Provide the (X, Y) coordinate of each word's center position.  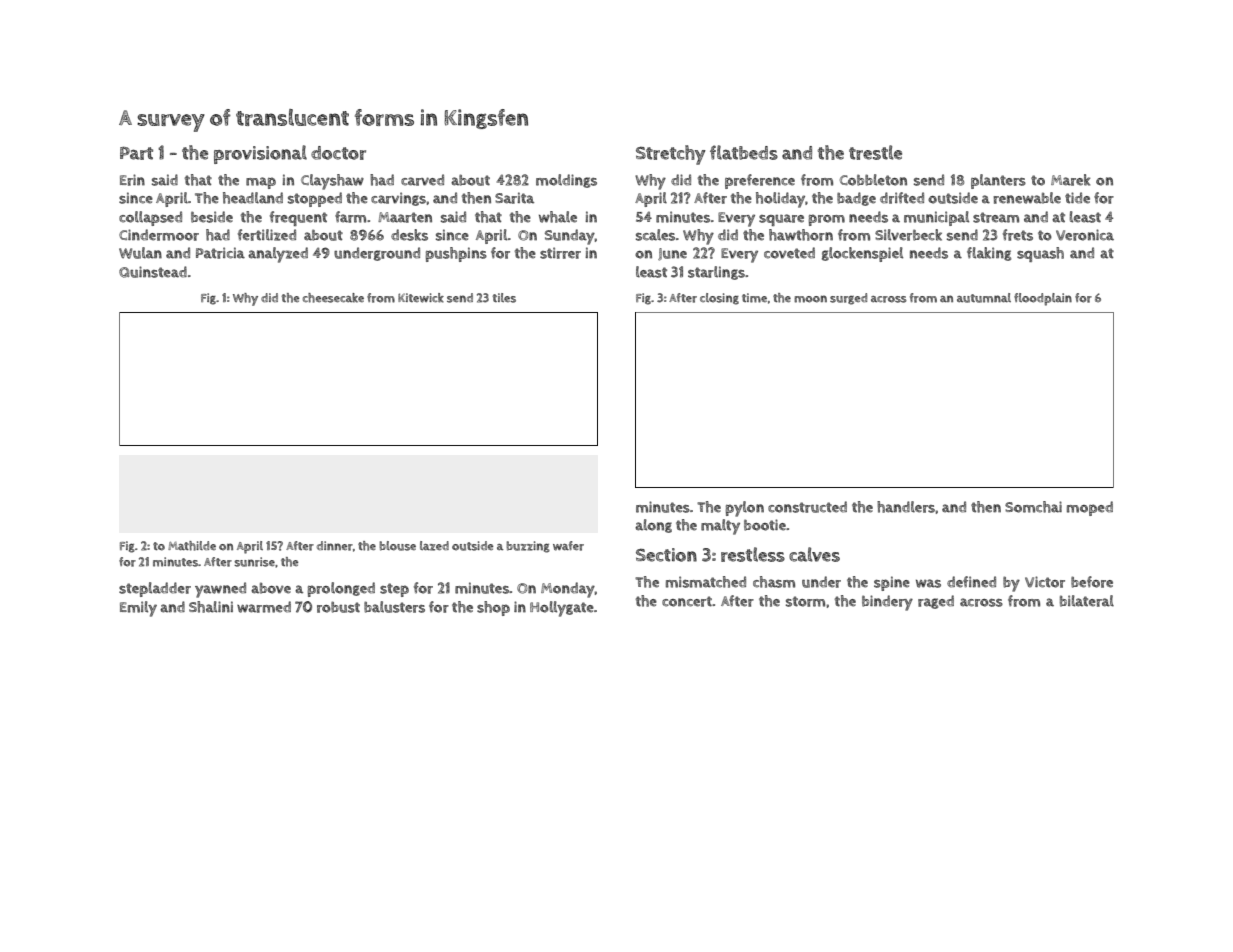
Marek (1070, 180)
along (653, 526)
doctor (338, 153)
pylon (745, 509)
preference (760, 181)
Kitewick (421, 298)
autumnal (984, 298)
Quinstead (153, 272)
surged (848, 299)
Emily (138, 609)
